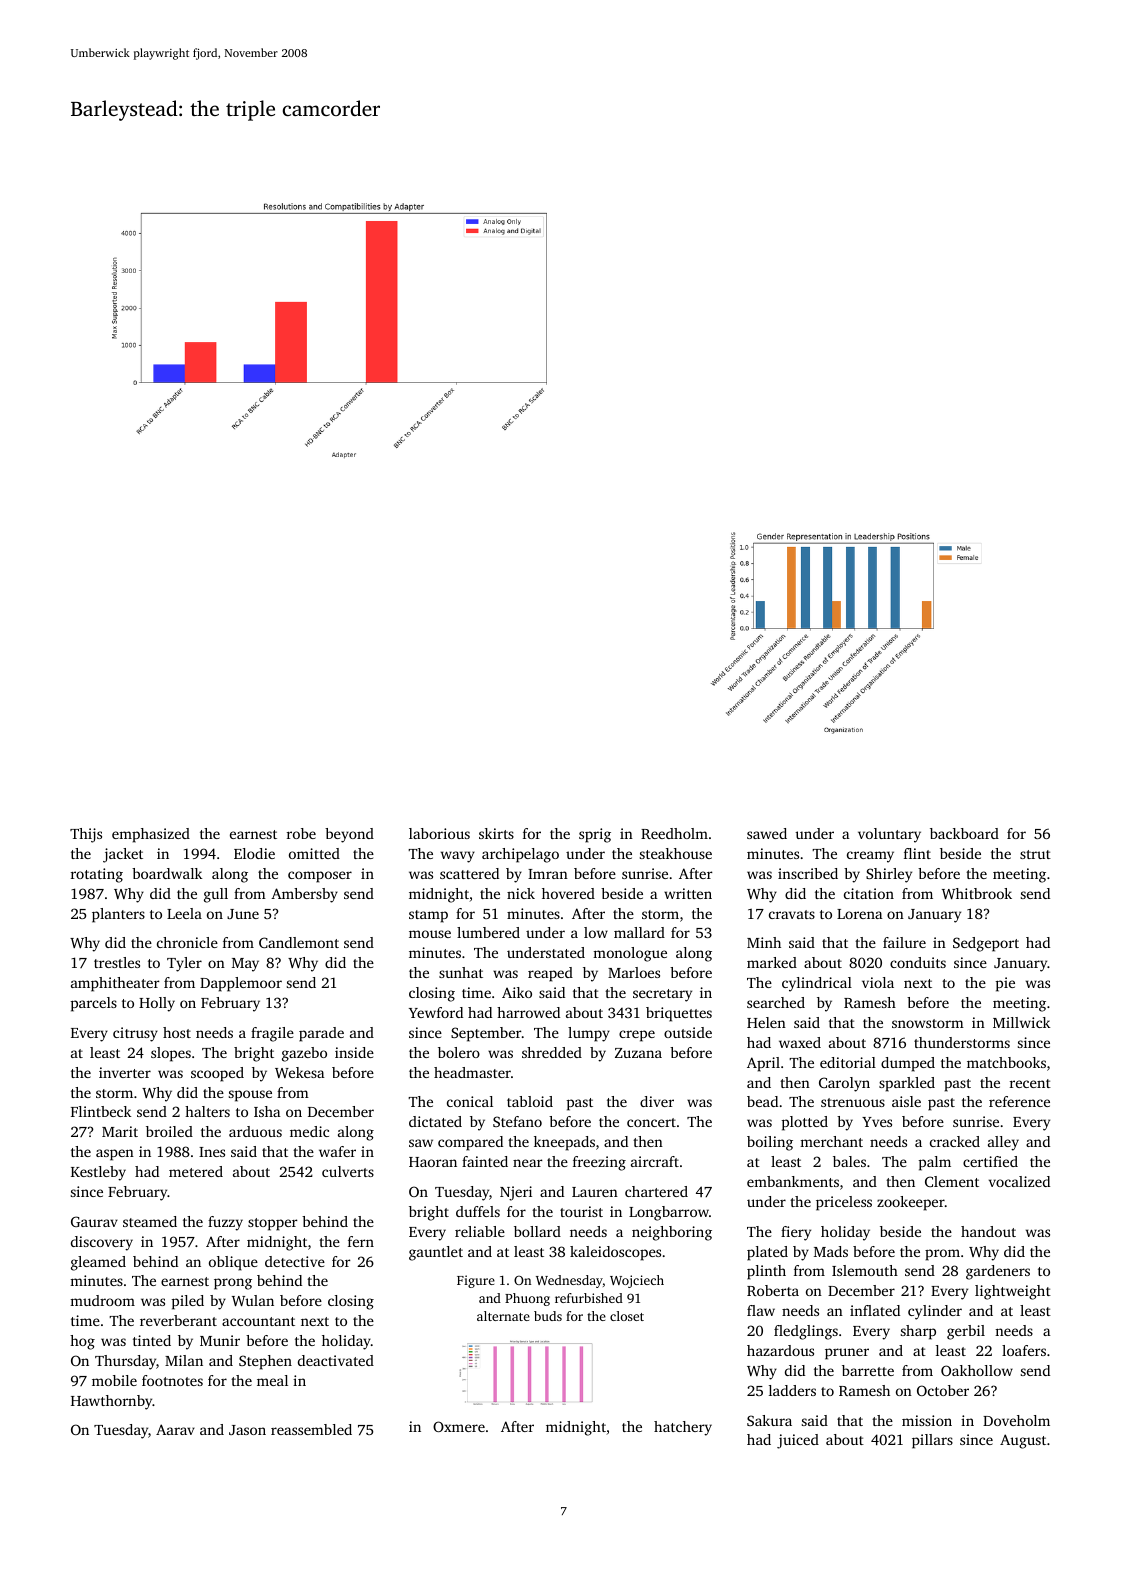 The image size is (1121, 1585). I want to click on Millwick, so click(1021, 1022).
